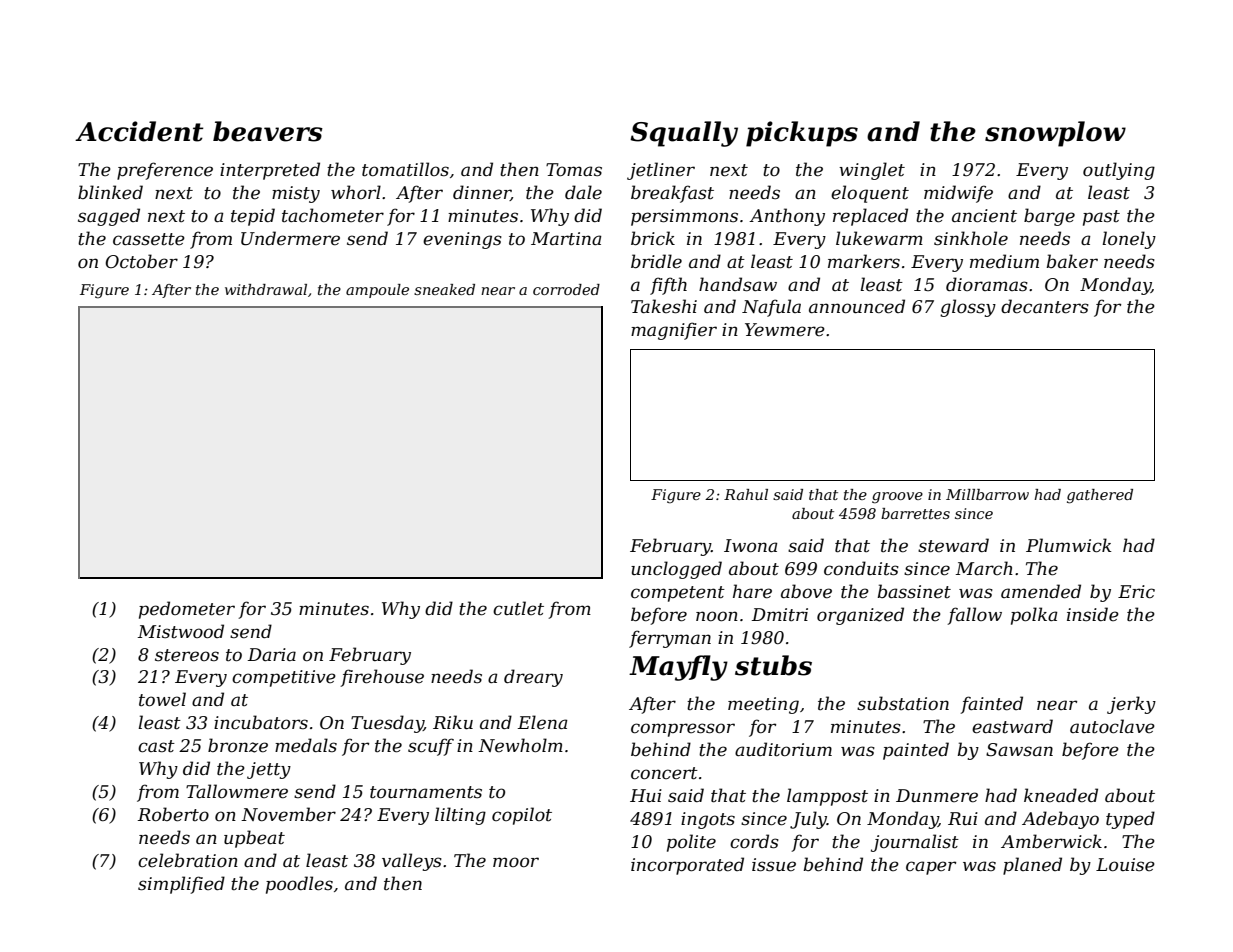 This screenshot has width=1233, height=952. I want to click on Mayfly, so click(678, 668).
